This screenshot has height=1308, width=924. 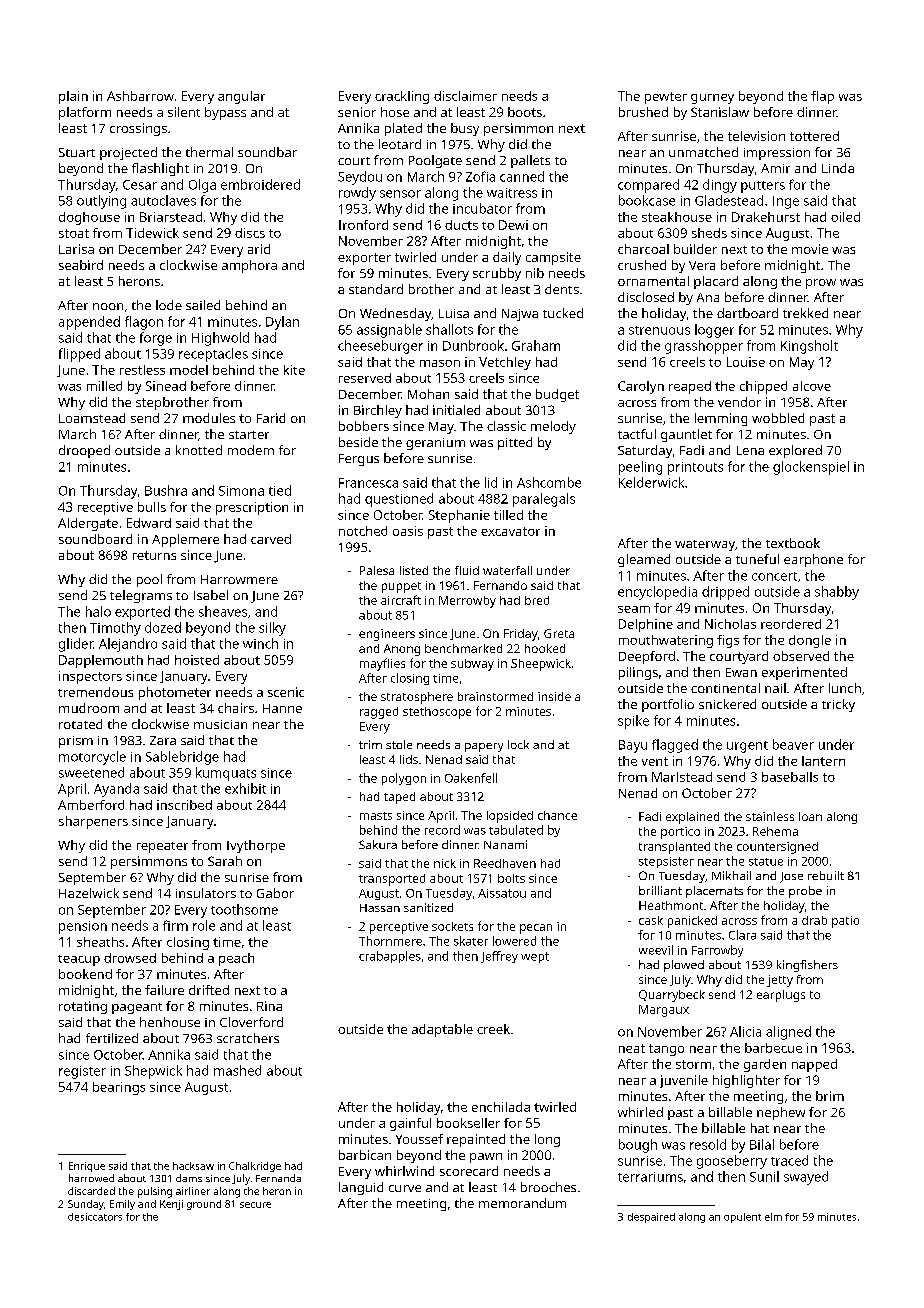 I want to click on aligned, so click(x=788, y=1033).
